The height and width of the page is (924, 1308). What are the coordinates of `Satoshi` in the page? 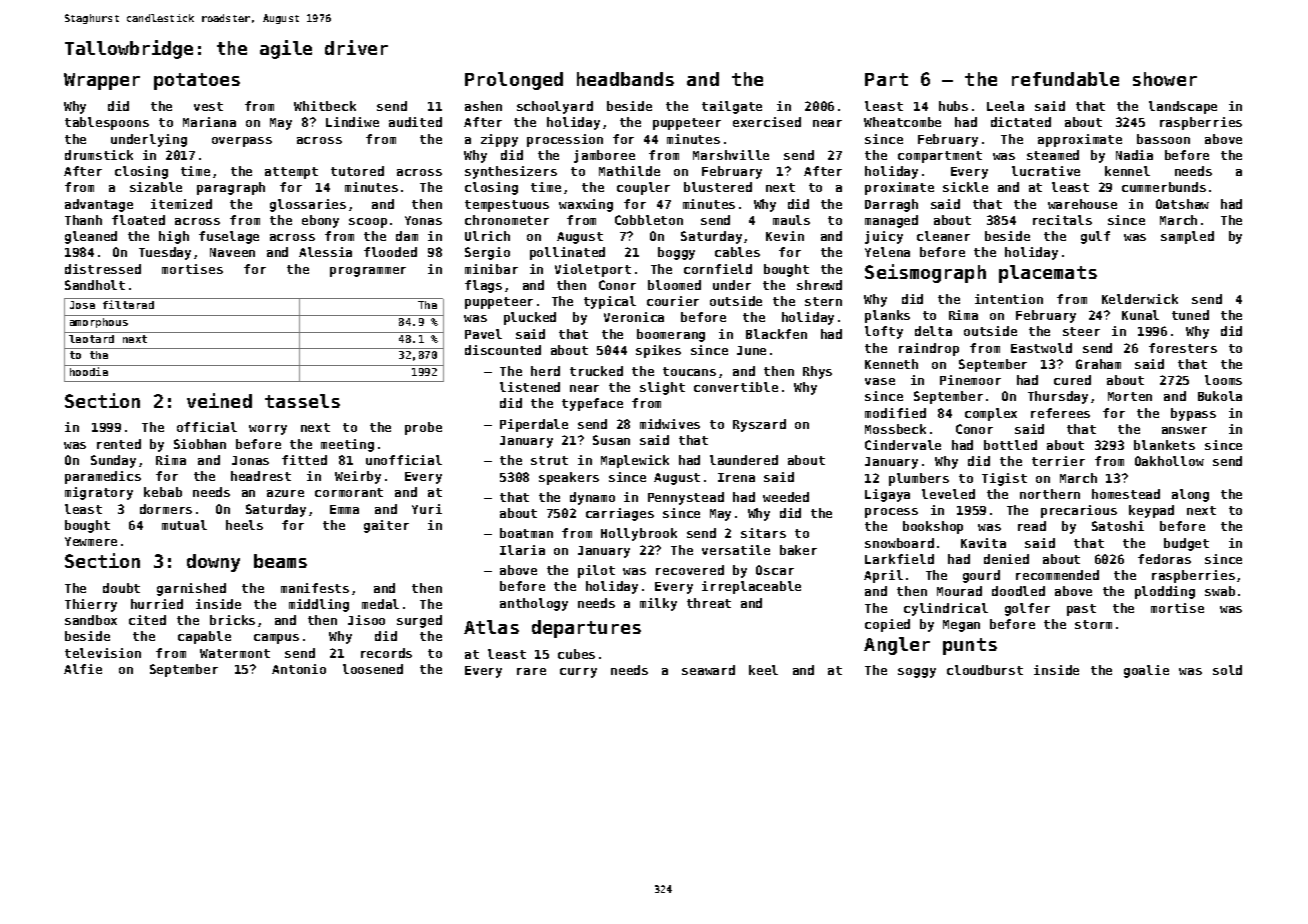 It's located at (1118, 526).
